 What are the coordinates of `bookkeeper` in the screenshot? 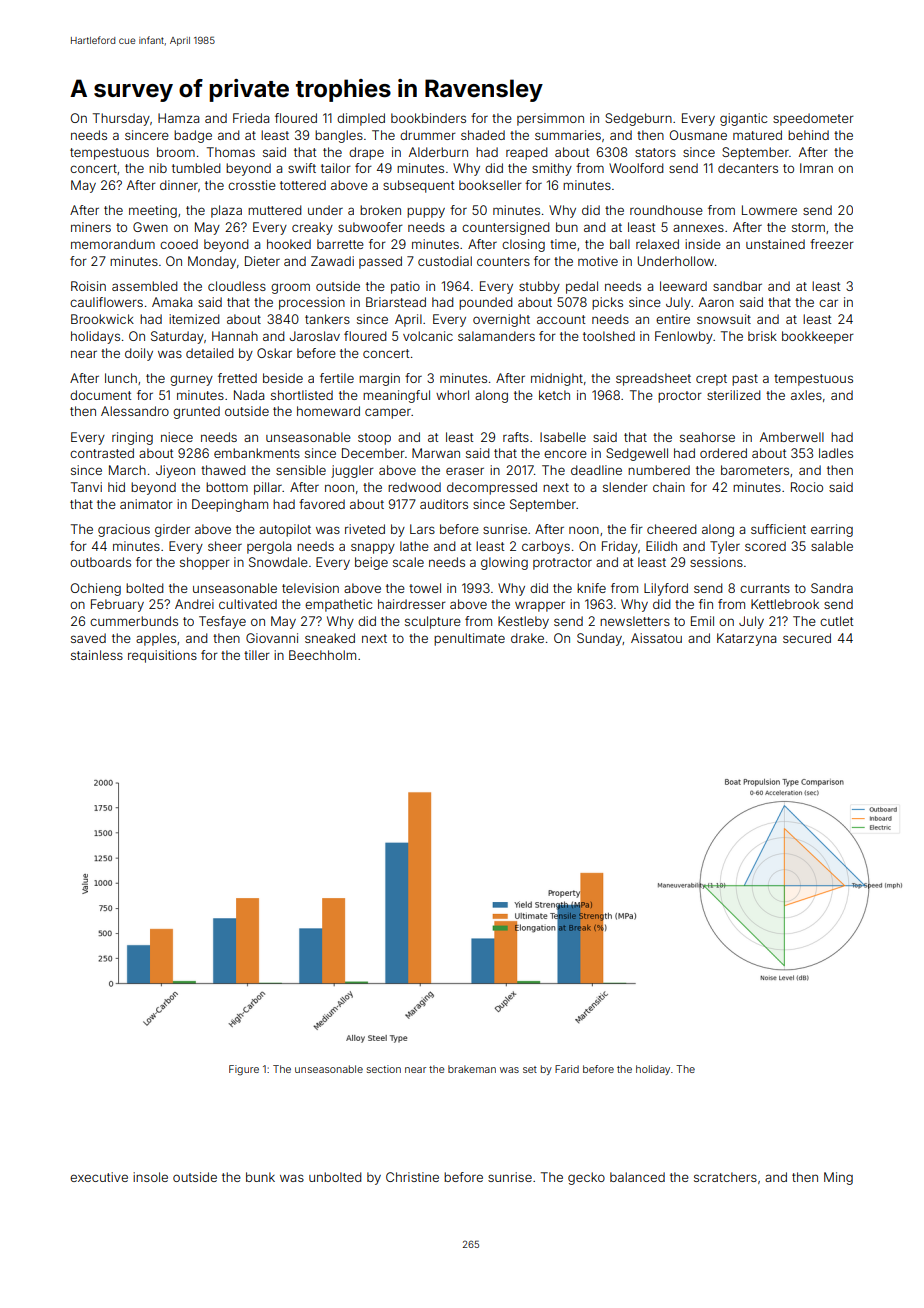 It's located at (818, 337).
